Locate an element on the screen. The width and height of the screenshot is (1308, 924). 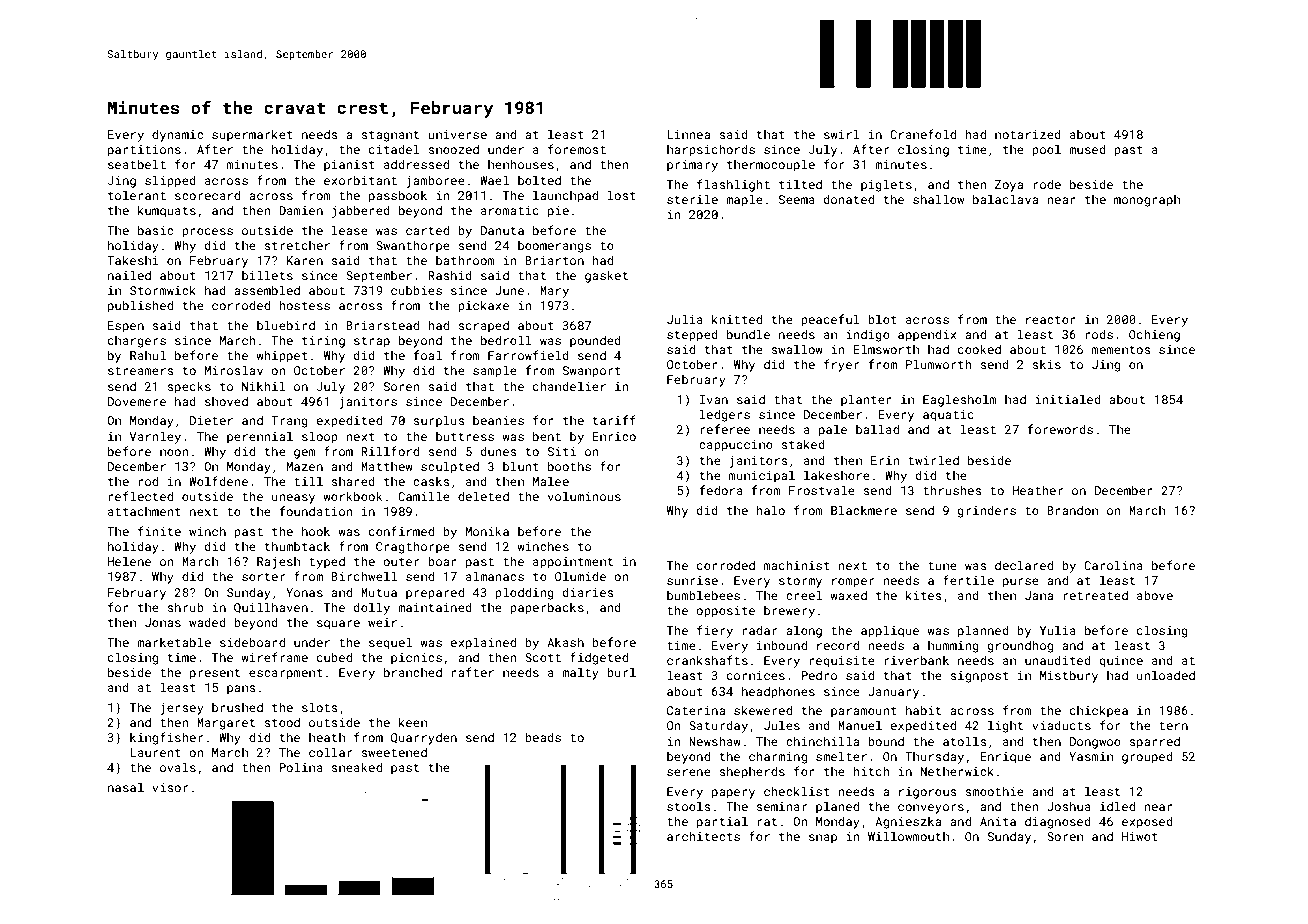
pans is located at coordinates (241, 690).
